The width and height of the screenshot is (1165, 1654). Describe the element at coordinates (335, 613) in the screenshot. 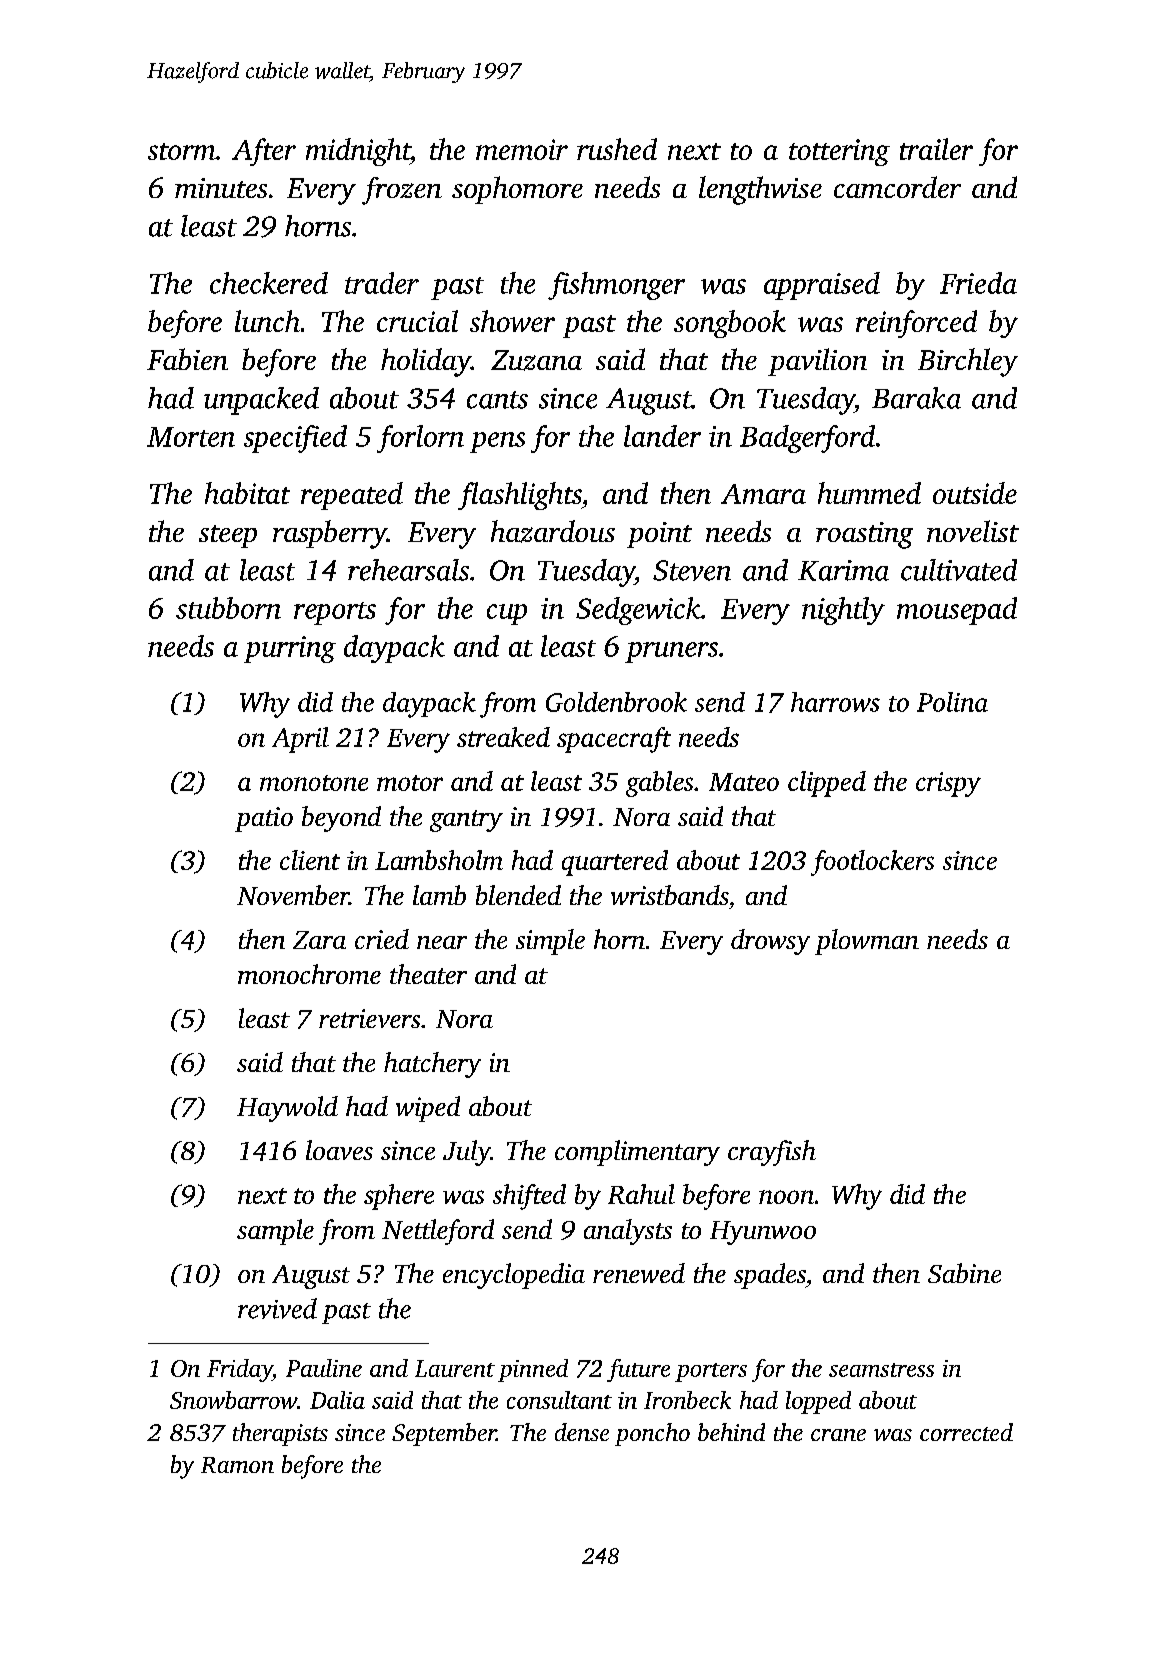

I see `reports` at that location.
